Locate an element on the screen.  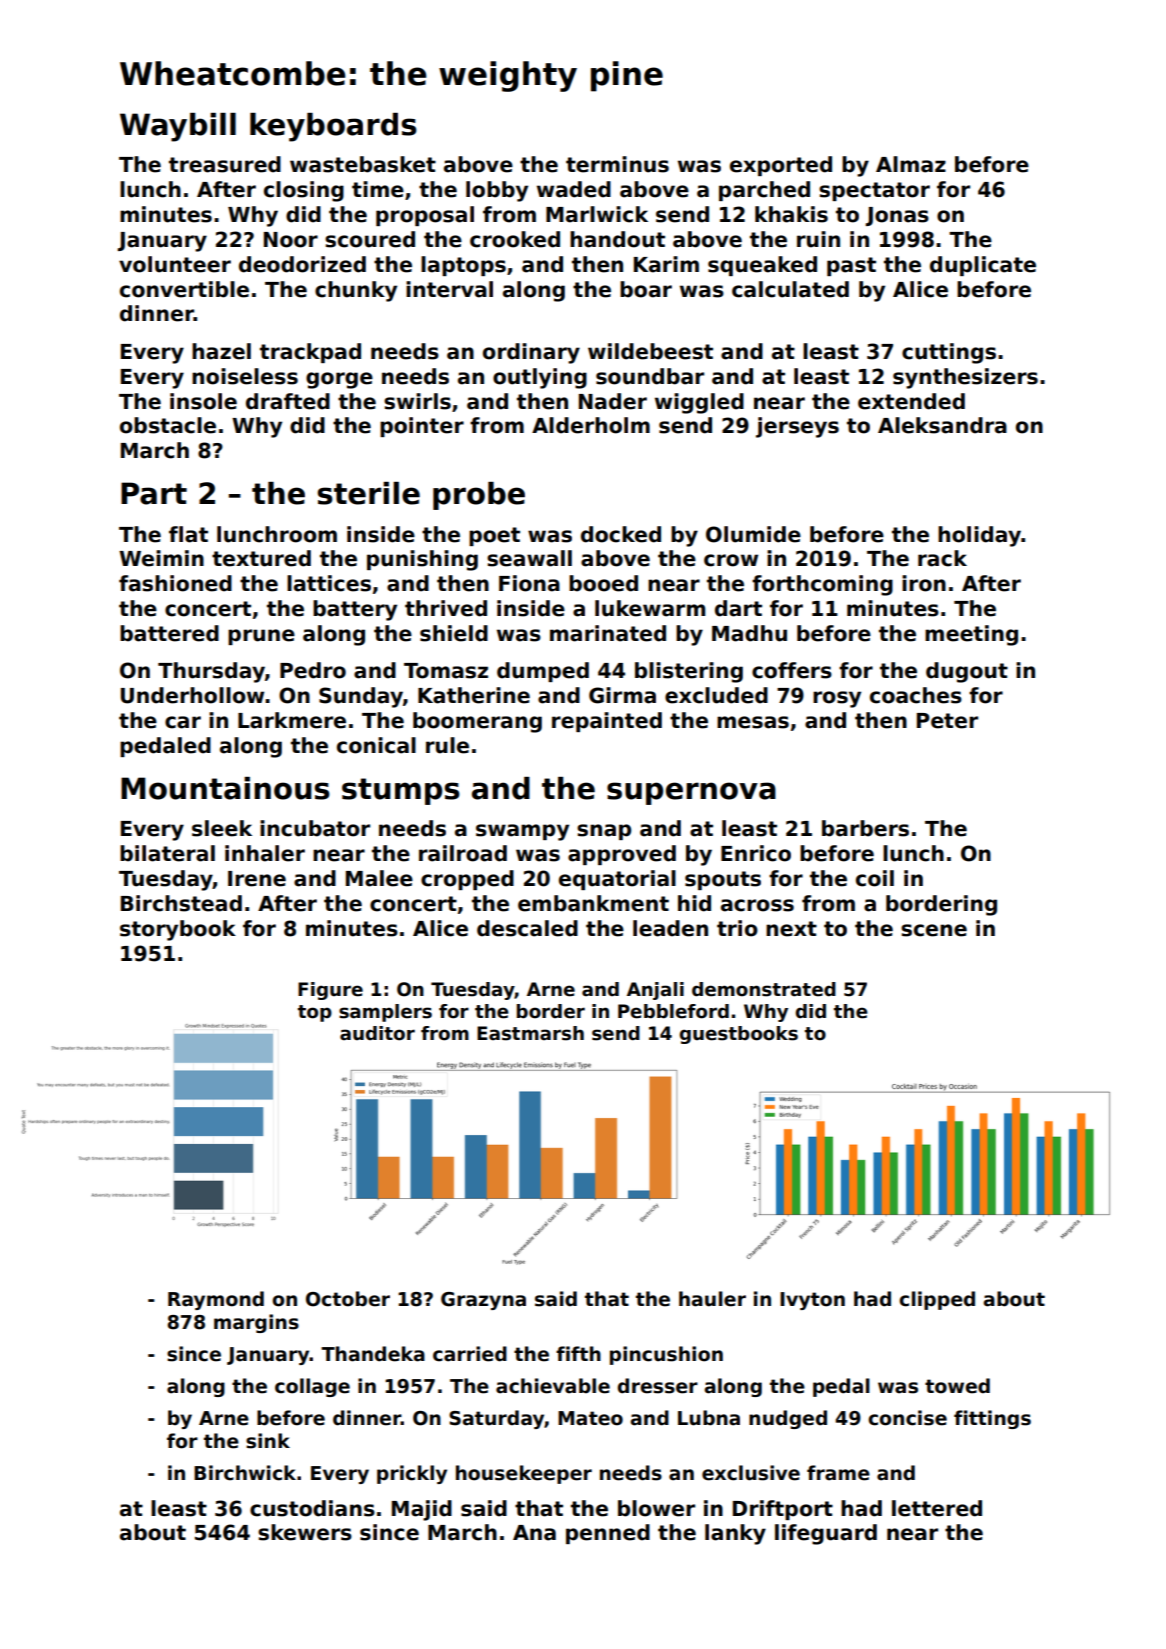
Noor is located at coordinates (291, 240).
